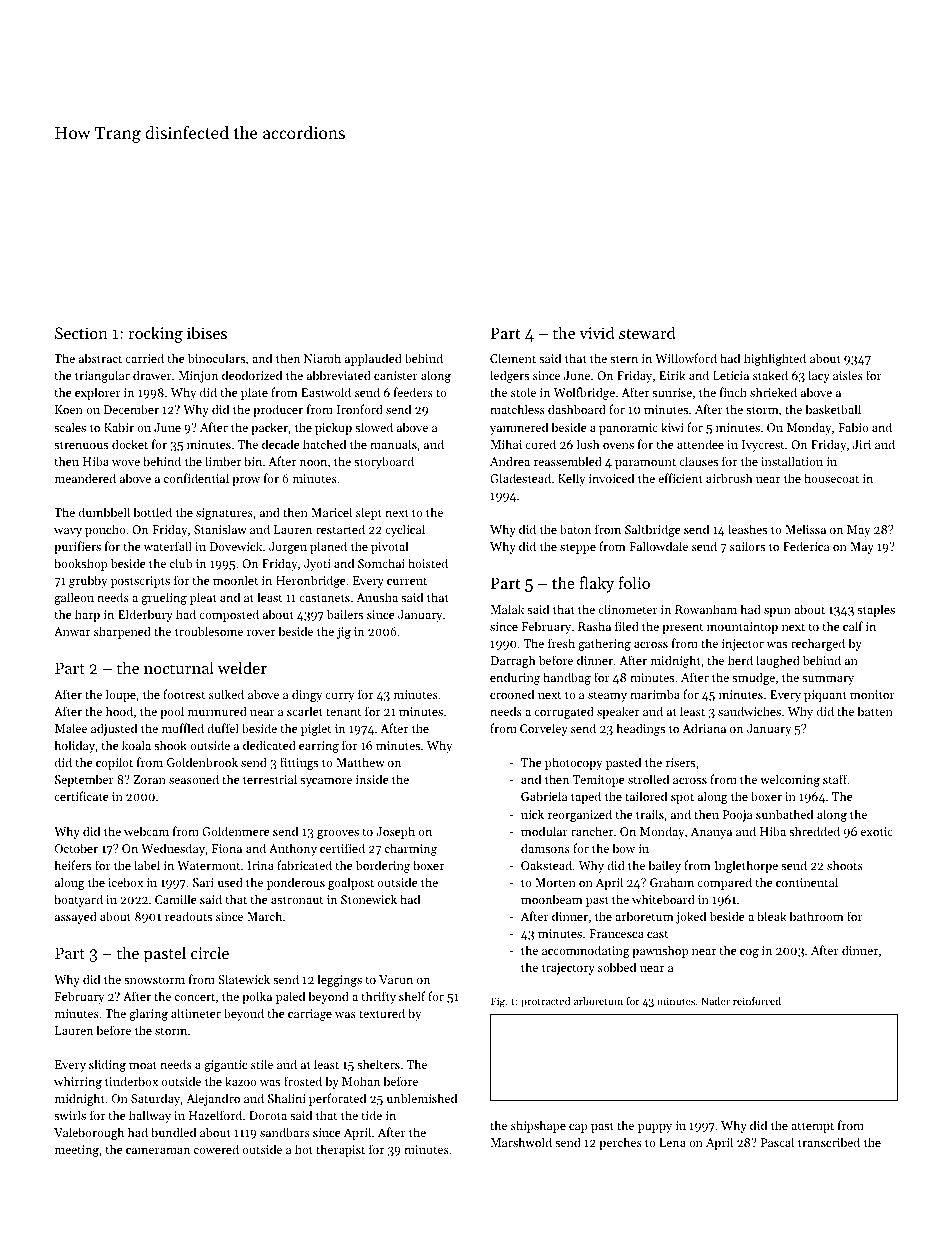  Describe the element at coordinates (498, 1002) in the document. I see `Fig` at that location.
